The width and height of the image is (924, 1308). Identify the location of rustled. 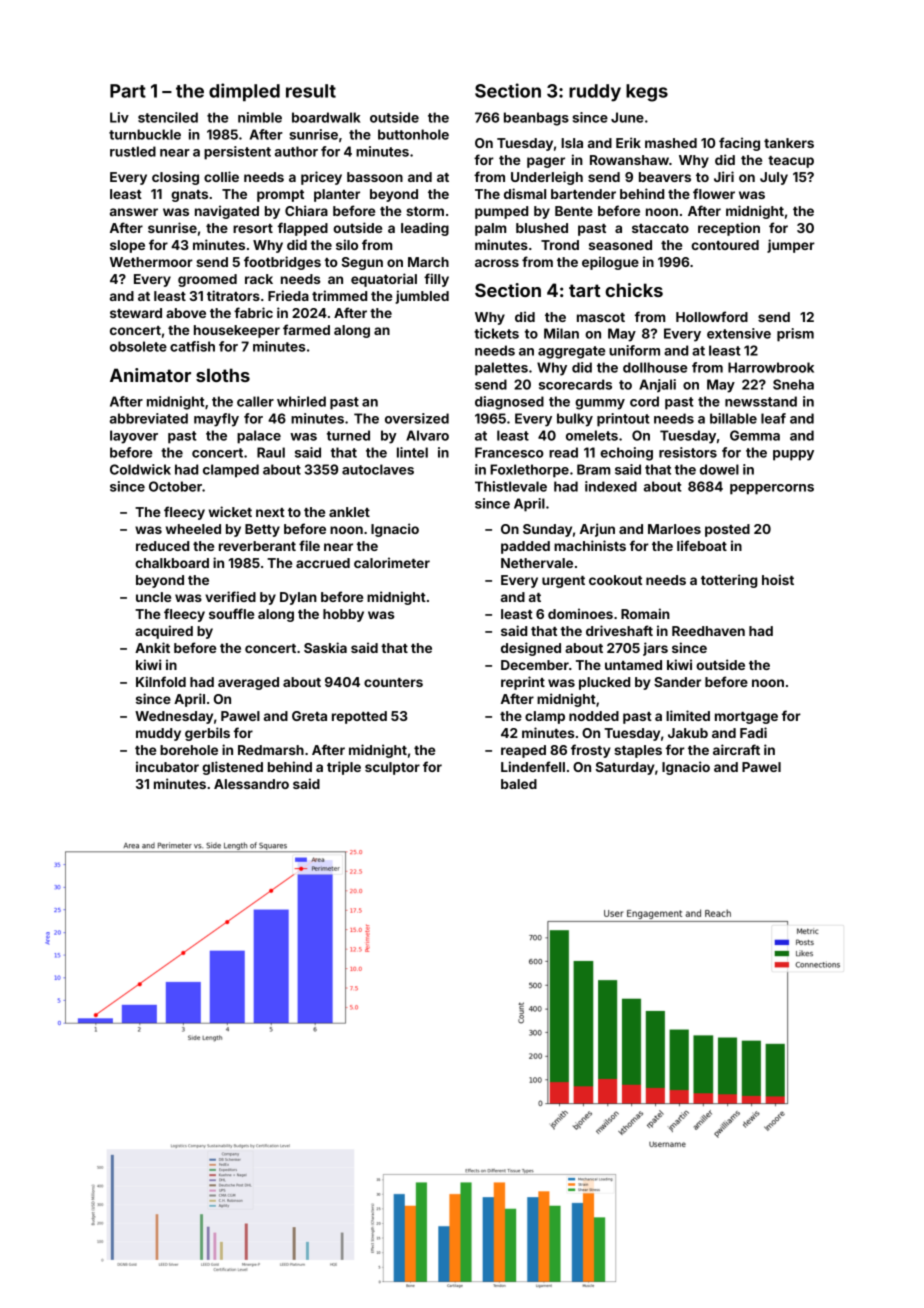
(133, 151).
